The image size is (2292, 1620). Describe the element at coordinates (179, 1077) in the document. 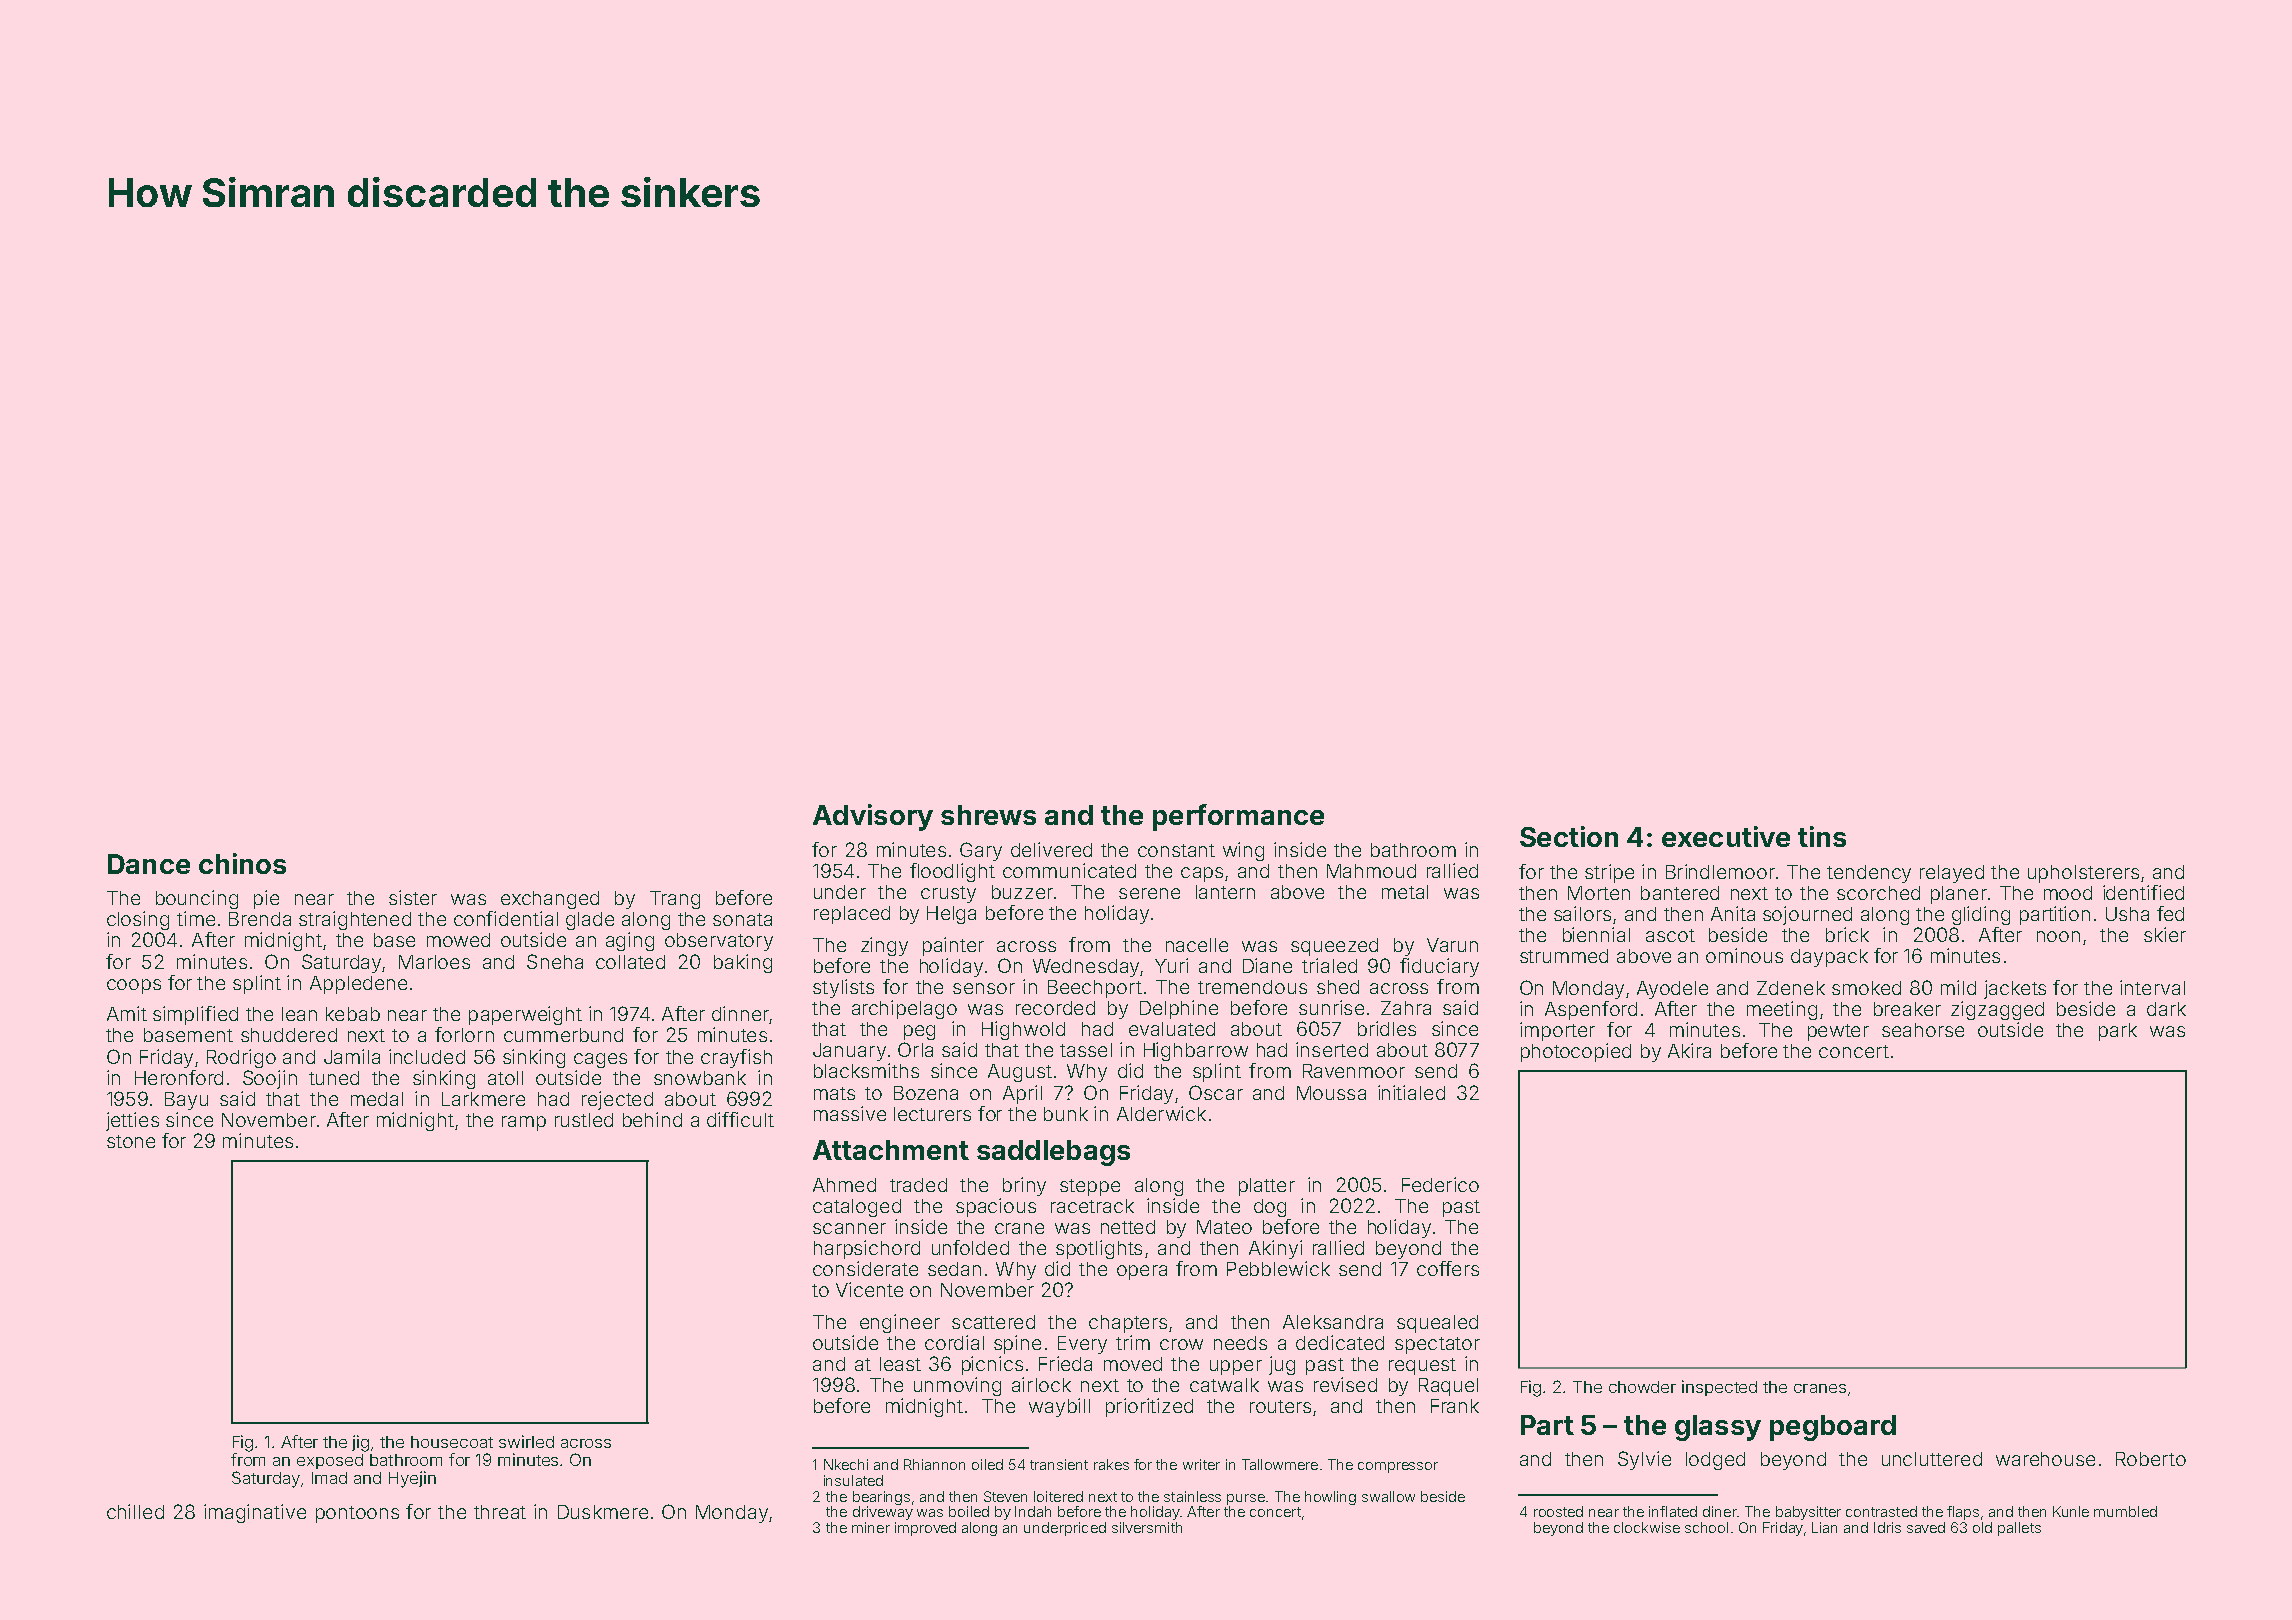

I see `Heronford` at that location.
